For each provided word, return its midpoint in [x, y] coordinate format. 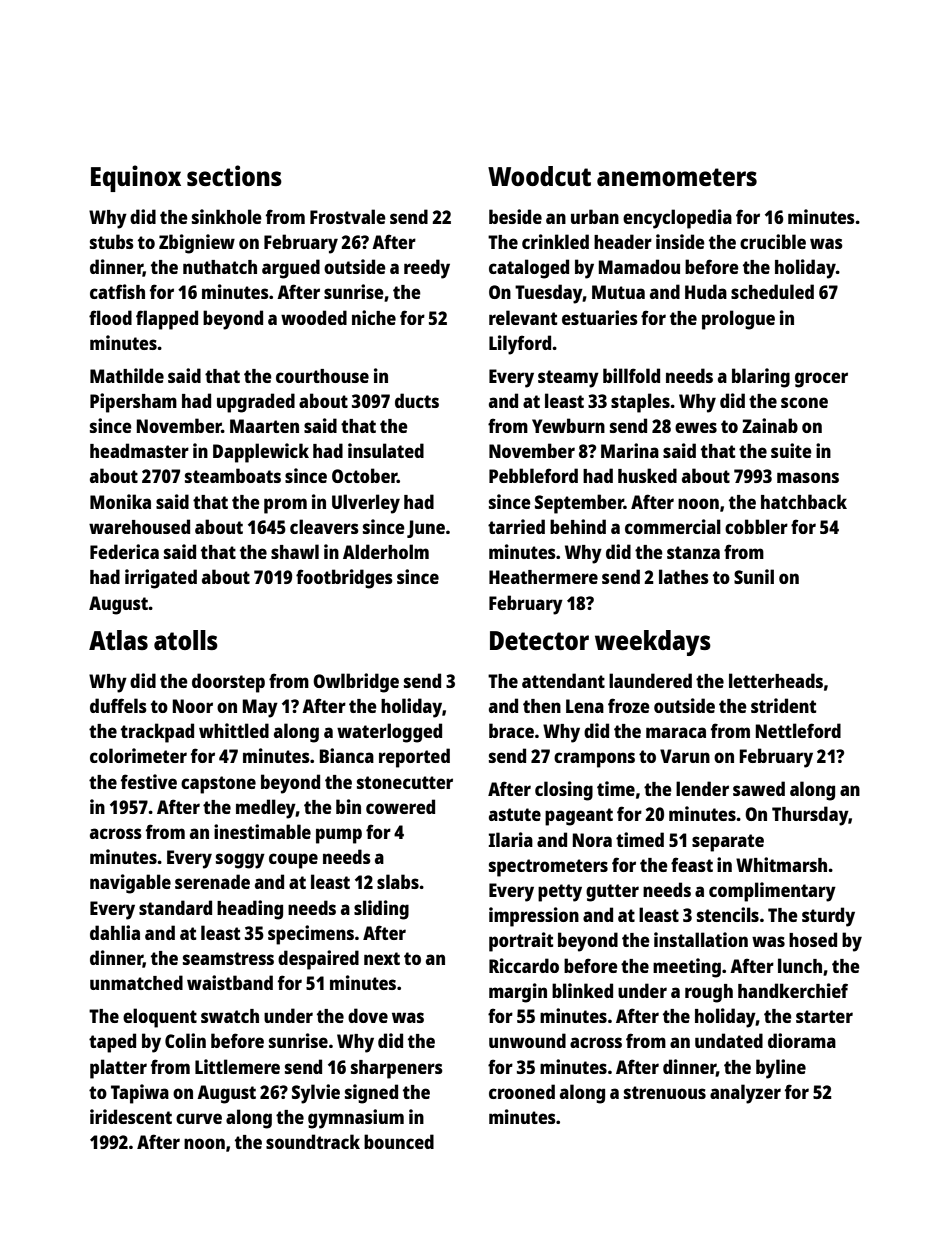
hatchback [804, 501]
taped [112, 1043]
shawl [295, 551]
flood [110, 317]
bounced [399, 1141]
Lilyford [520, 345]
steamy [568, 379]
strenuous [665, 1092]
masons [808, 477]
